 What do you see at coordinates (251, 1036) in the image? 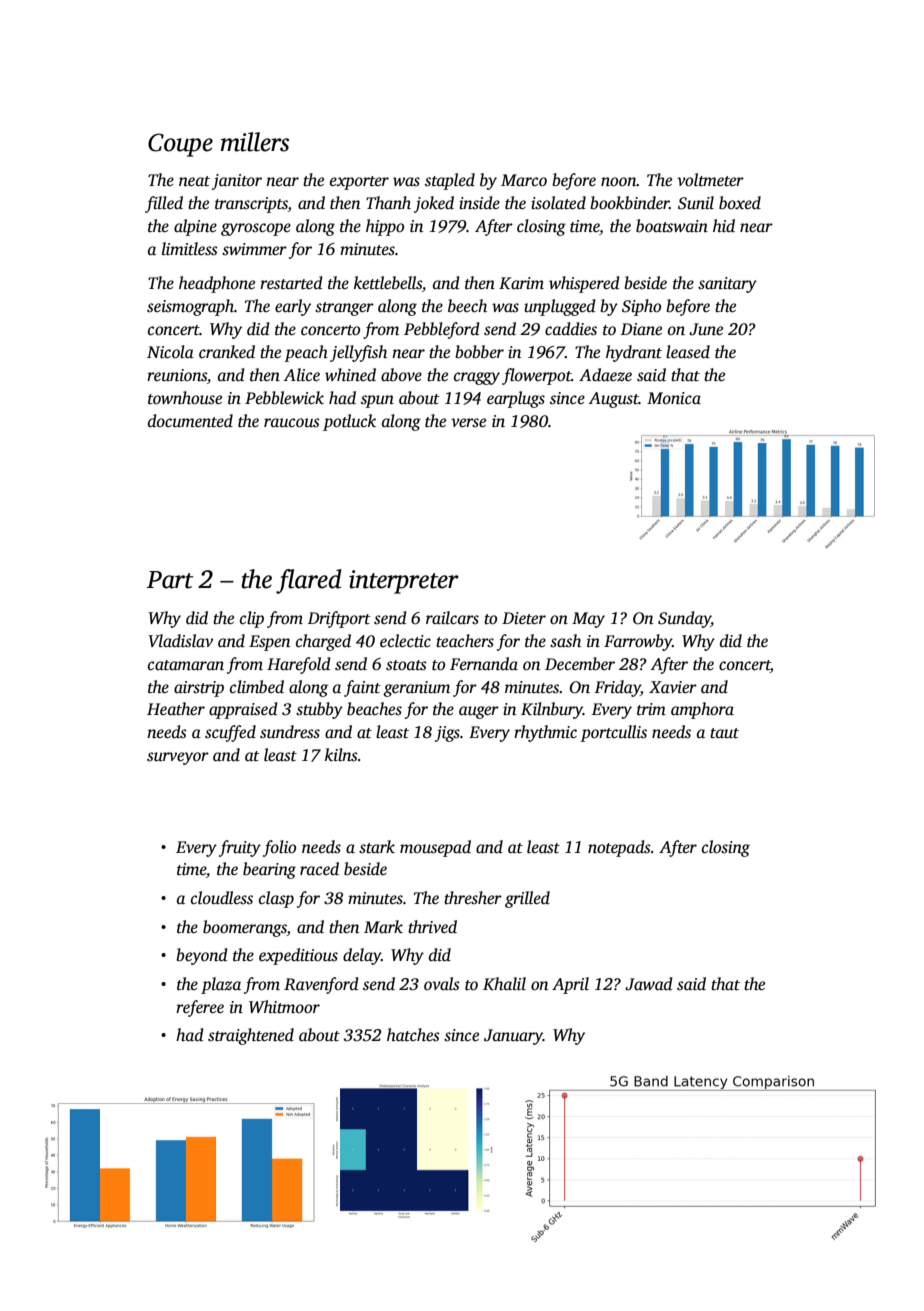
I see `straightened` at bounding box center [251, 1036].
